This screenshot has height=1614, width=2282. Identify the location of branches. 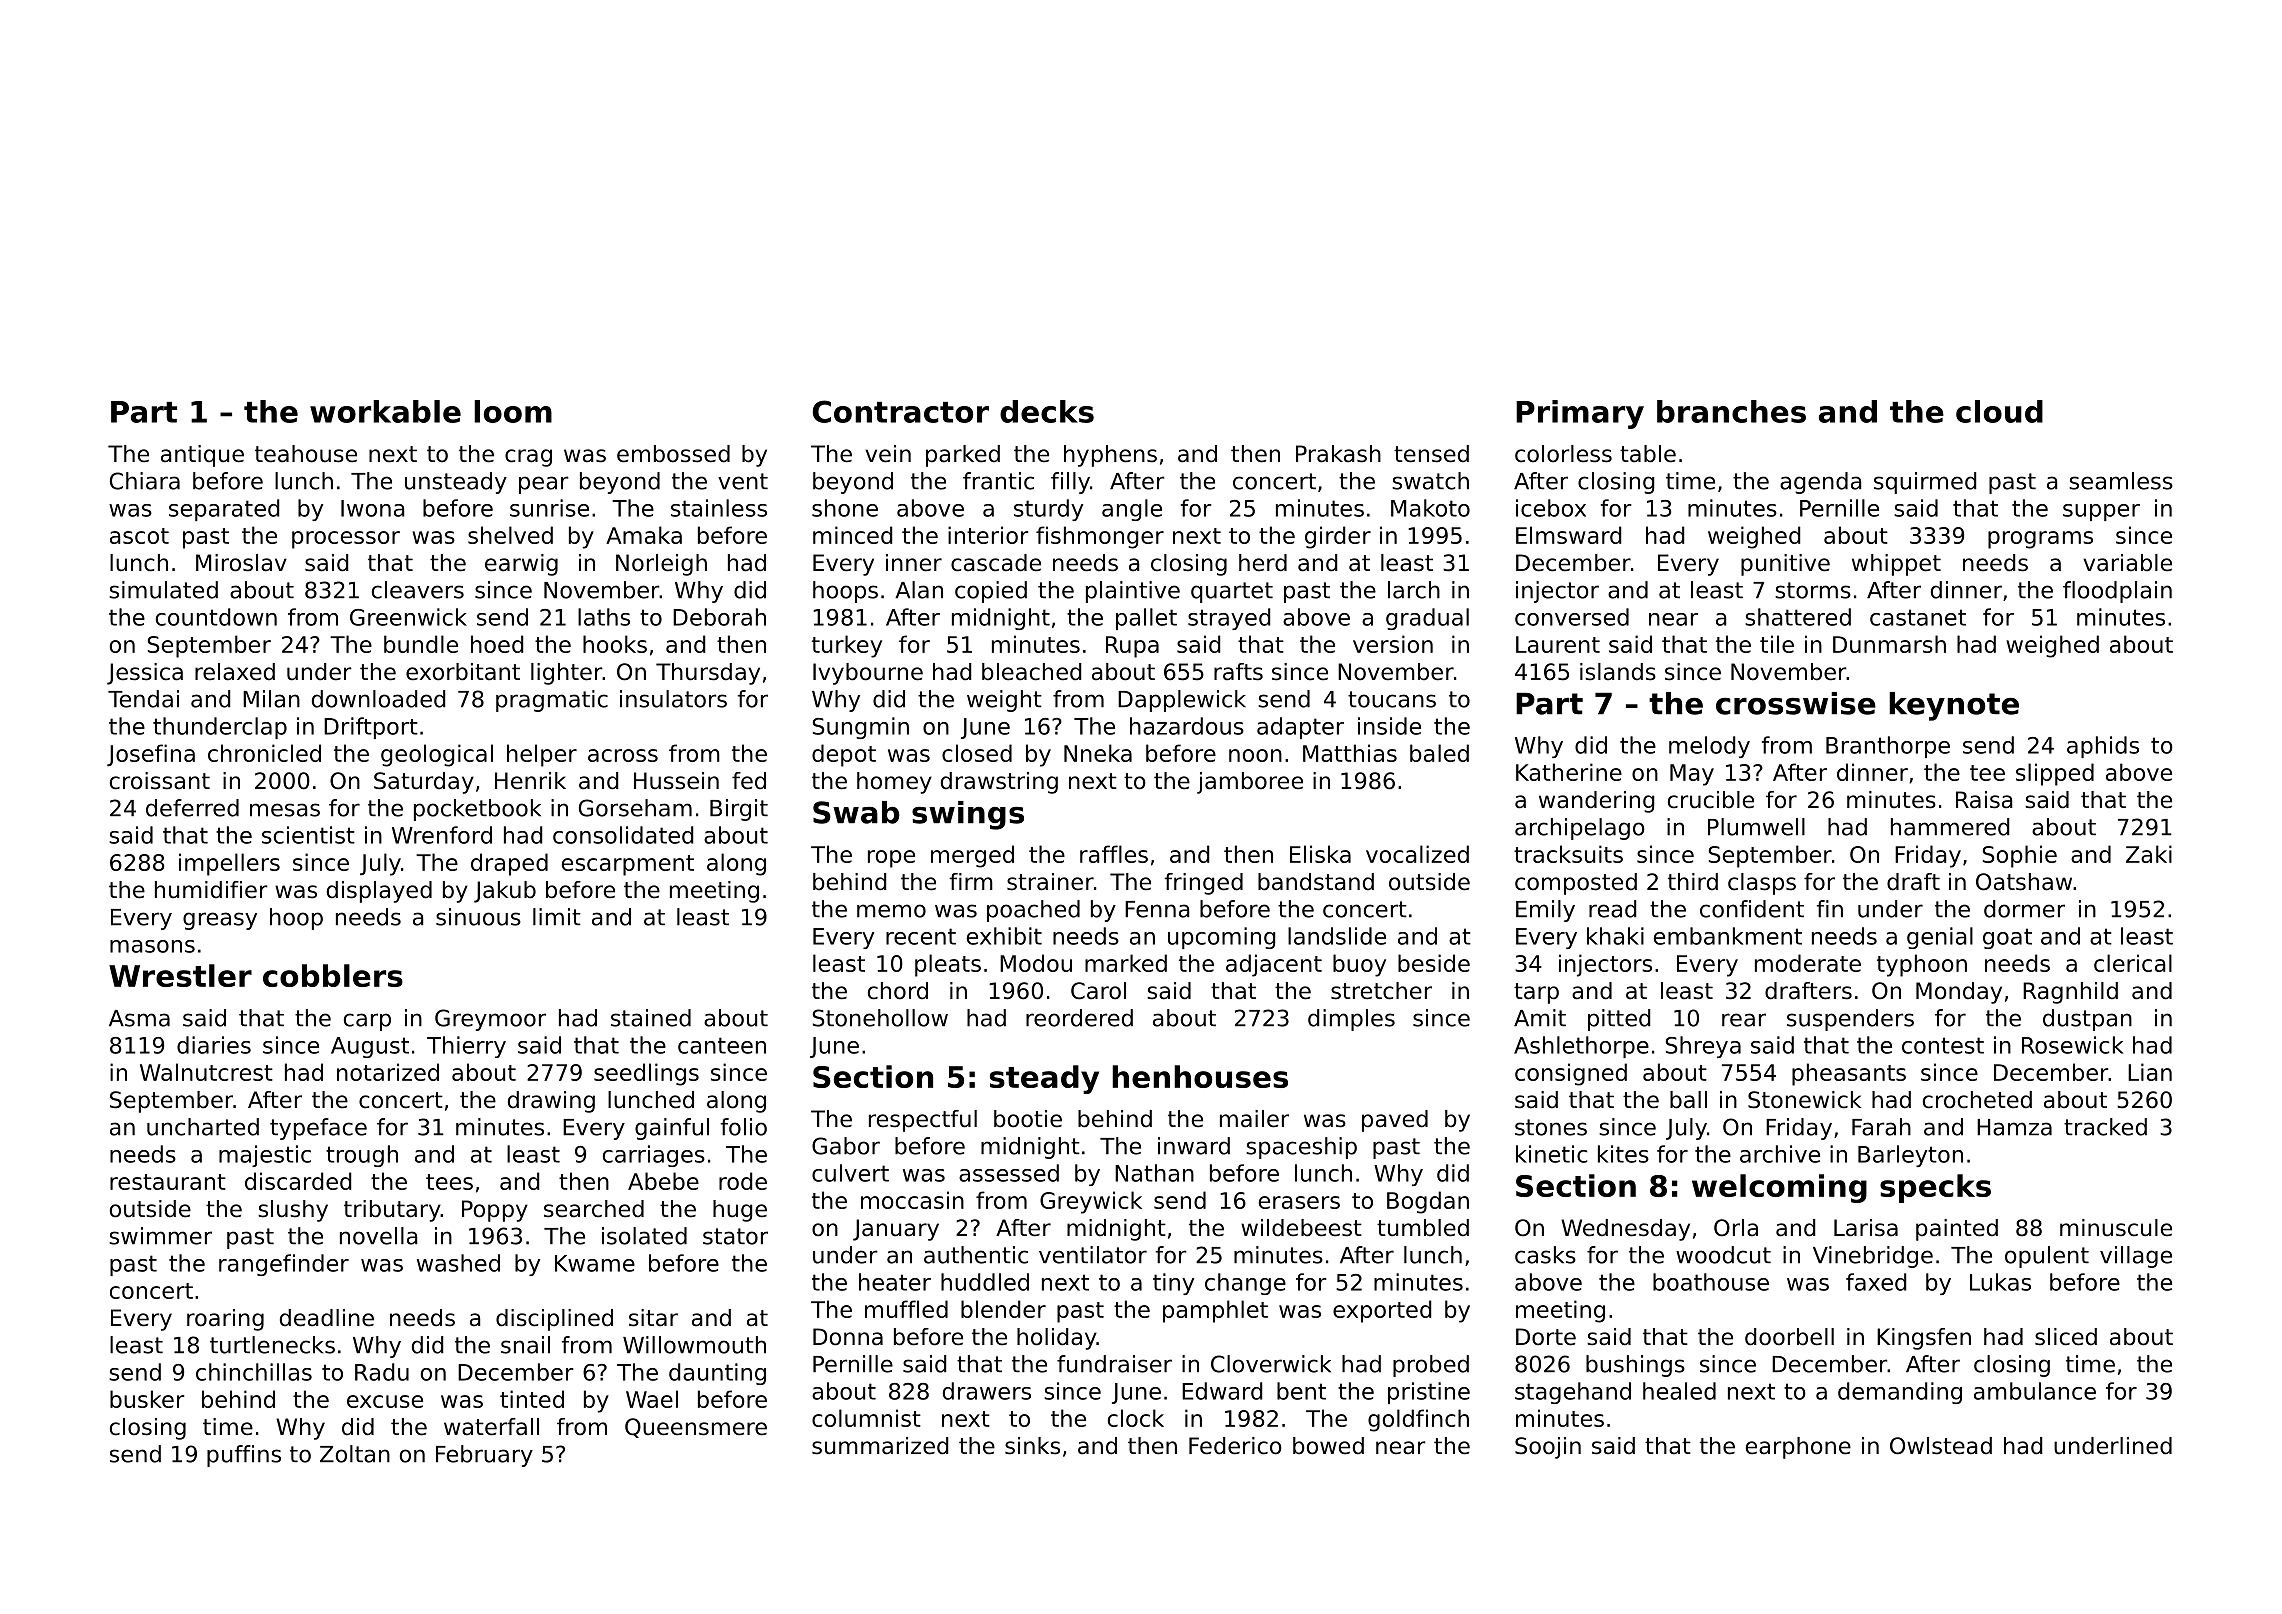
(1731, 411).
